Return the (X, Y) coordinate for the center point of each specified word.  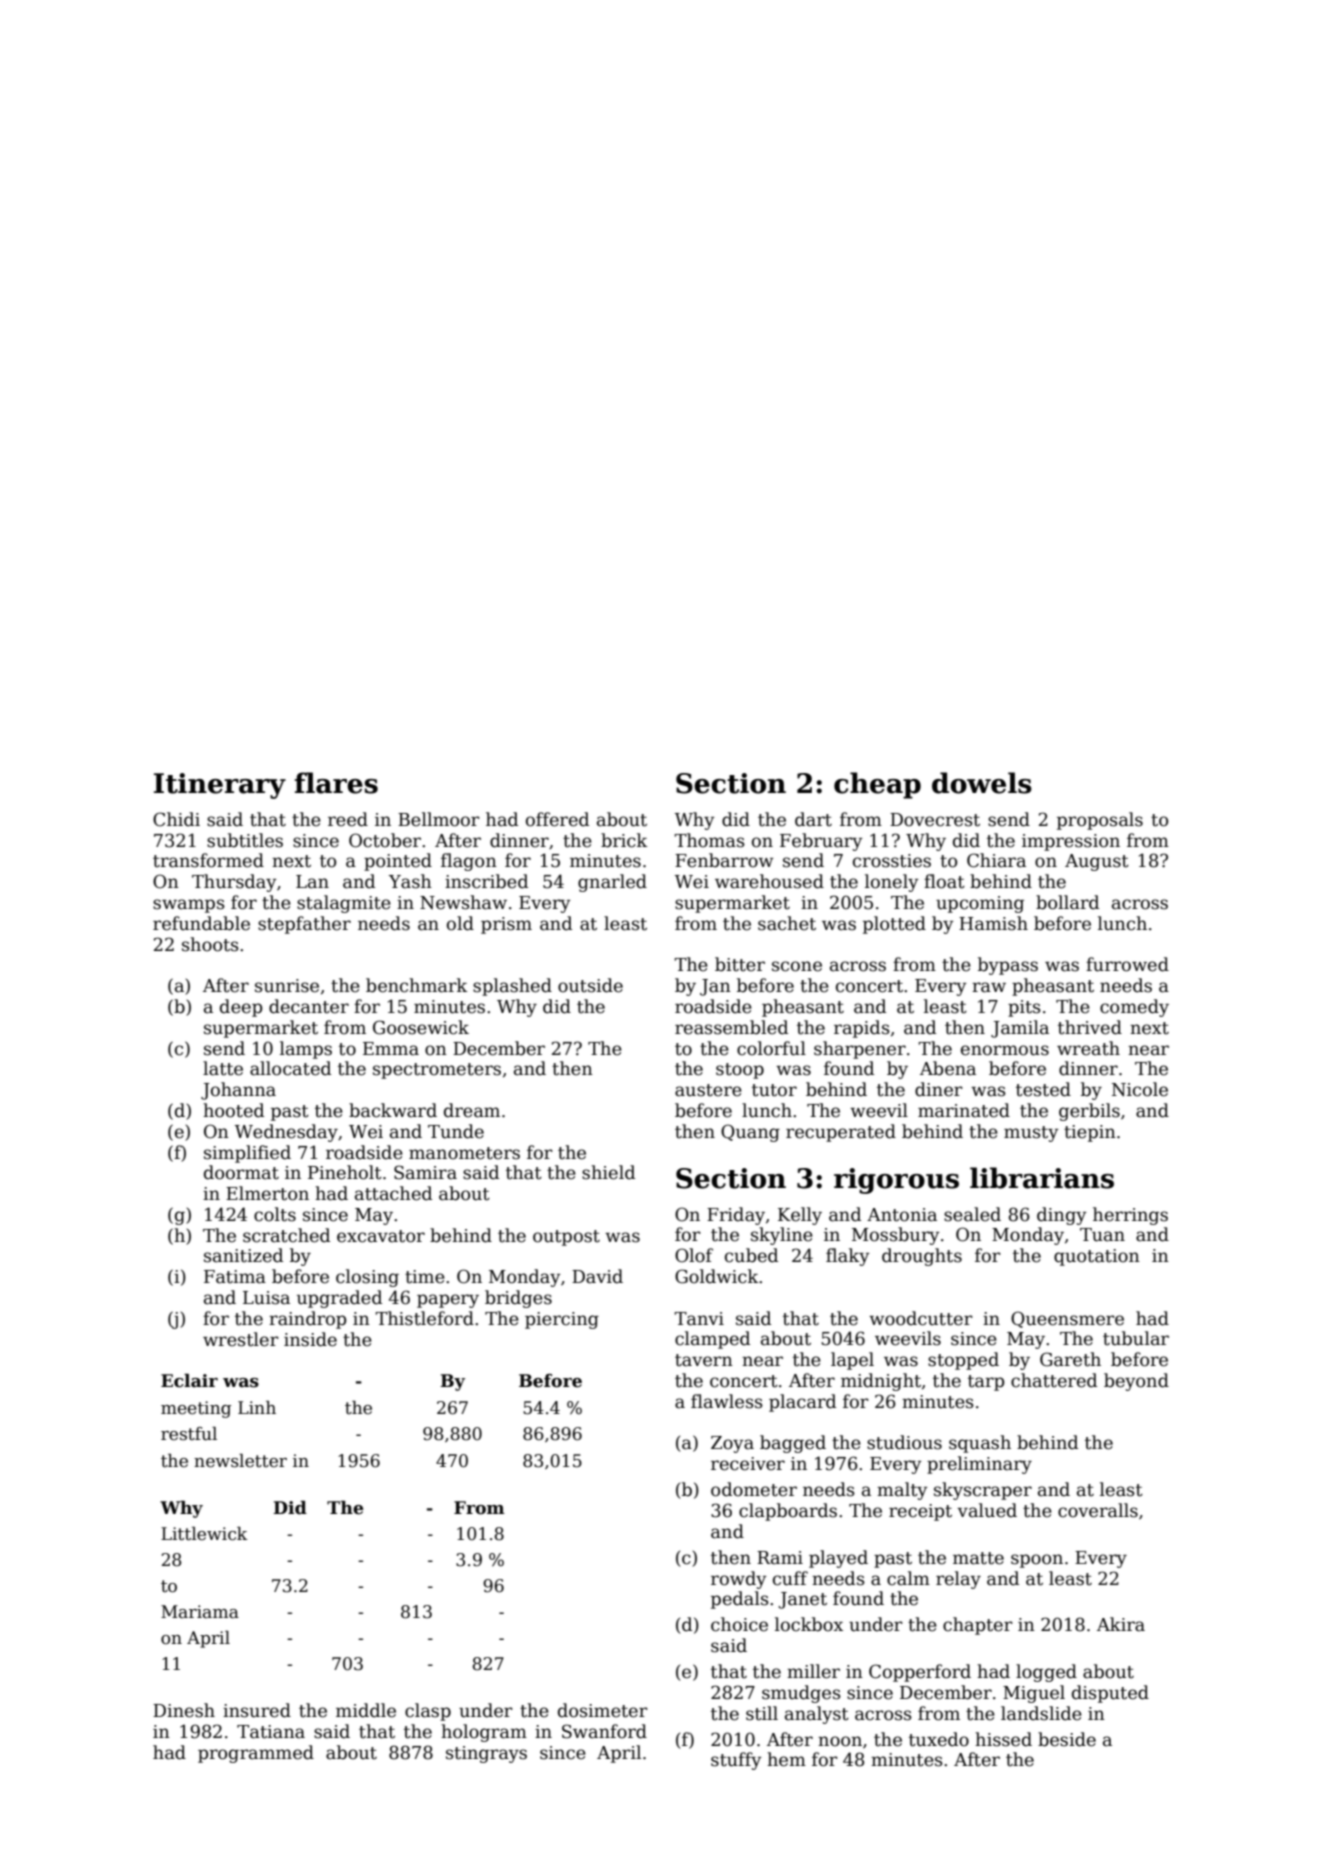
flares (336, 783)
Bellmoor (439, 819)
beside (1067, 1739)
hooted (233, 1110)
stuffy (736, 1761)
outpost (566, 1238)
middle (366, 1710)
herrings (1130, 1216)
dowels (982, 783)
